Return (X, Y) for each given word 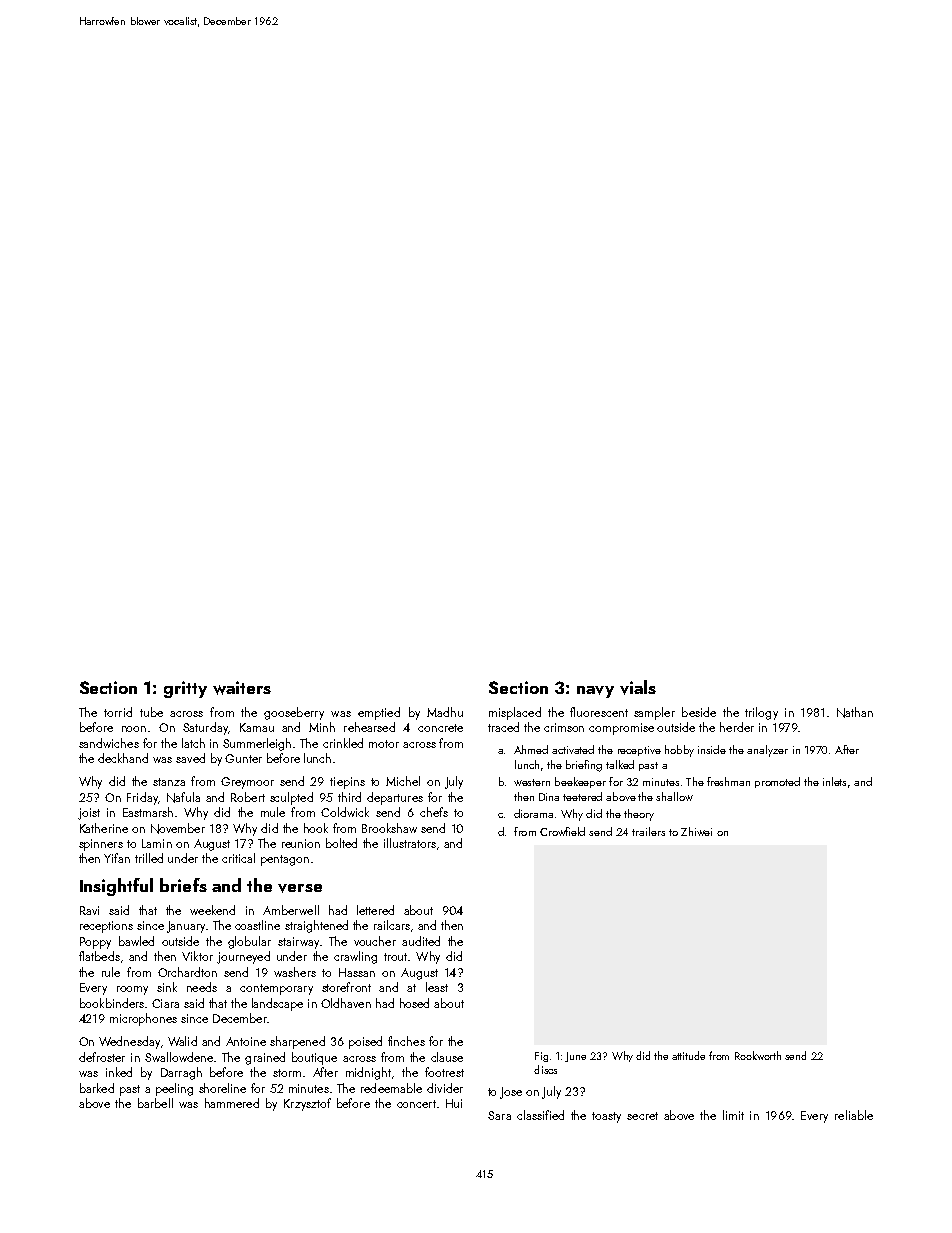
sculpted (291, 798)
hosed (414, 1003)
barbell (155, 1103)
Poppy (95, 943)
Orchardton (187, 972)
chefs (434, 812)
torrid (118, 712)
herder (737, 727)
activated (573, 749)
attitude (688, 1055)
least (437, 987)
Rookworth (758, 1055)
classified (540, 1115)
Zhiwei (696, 831)
